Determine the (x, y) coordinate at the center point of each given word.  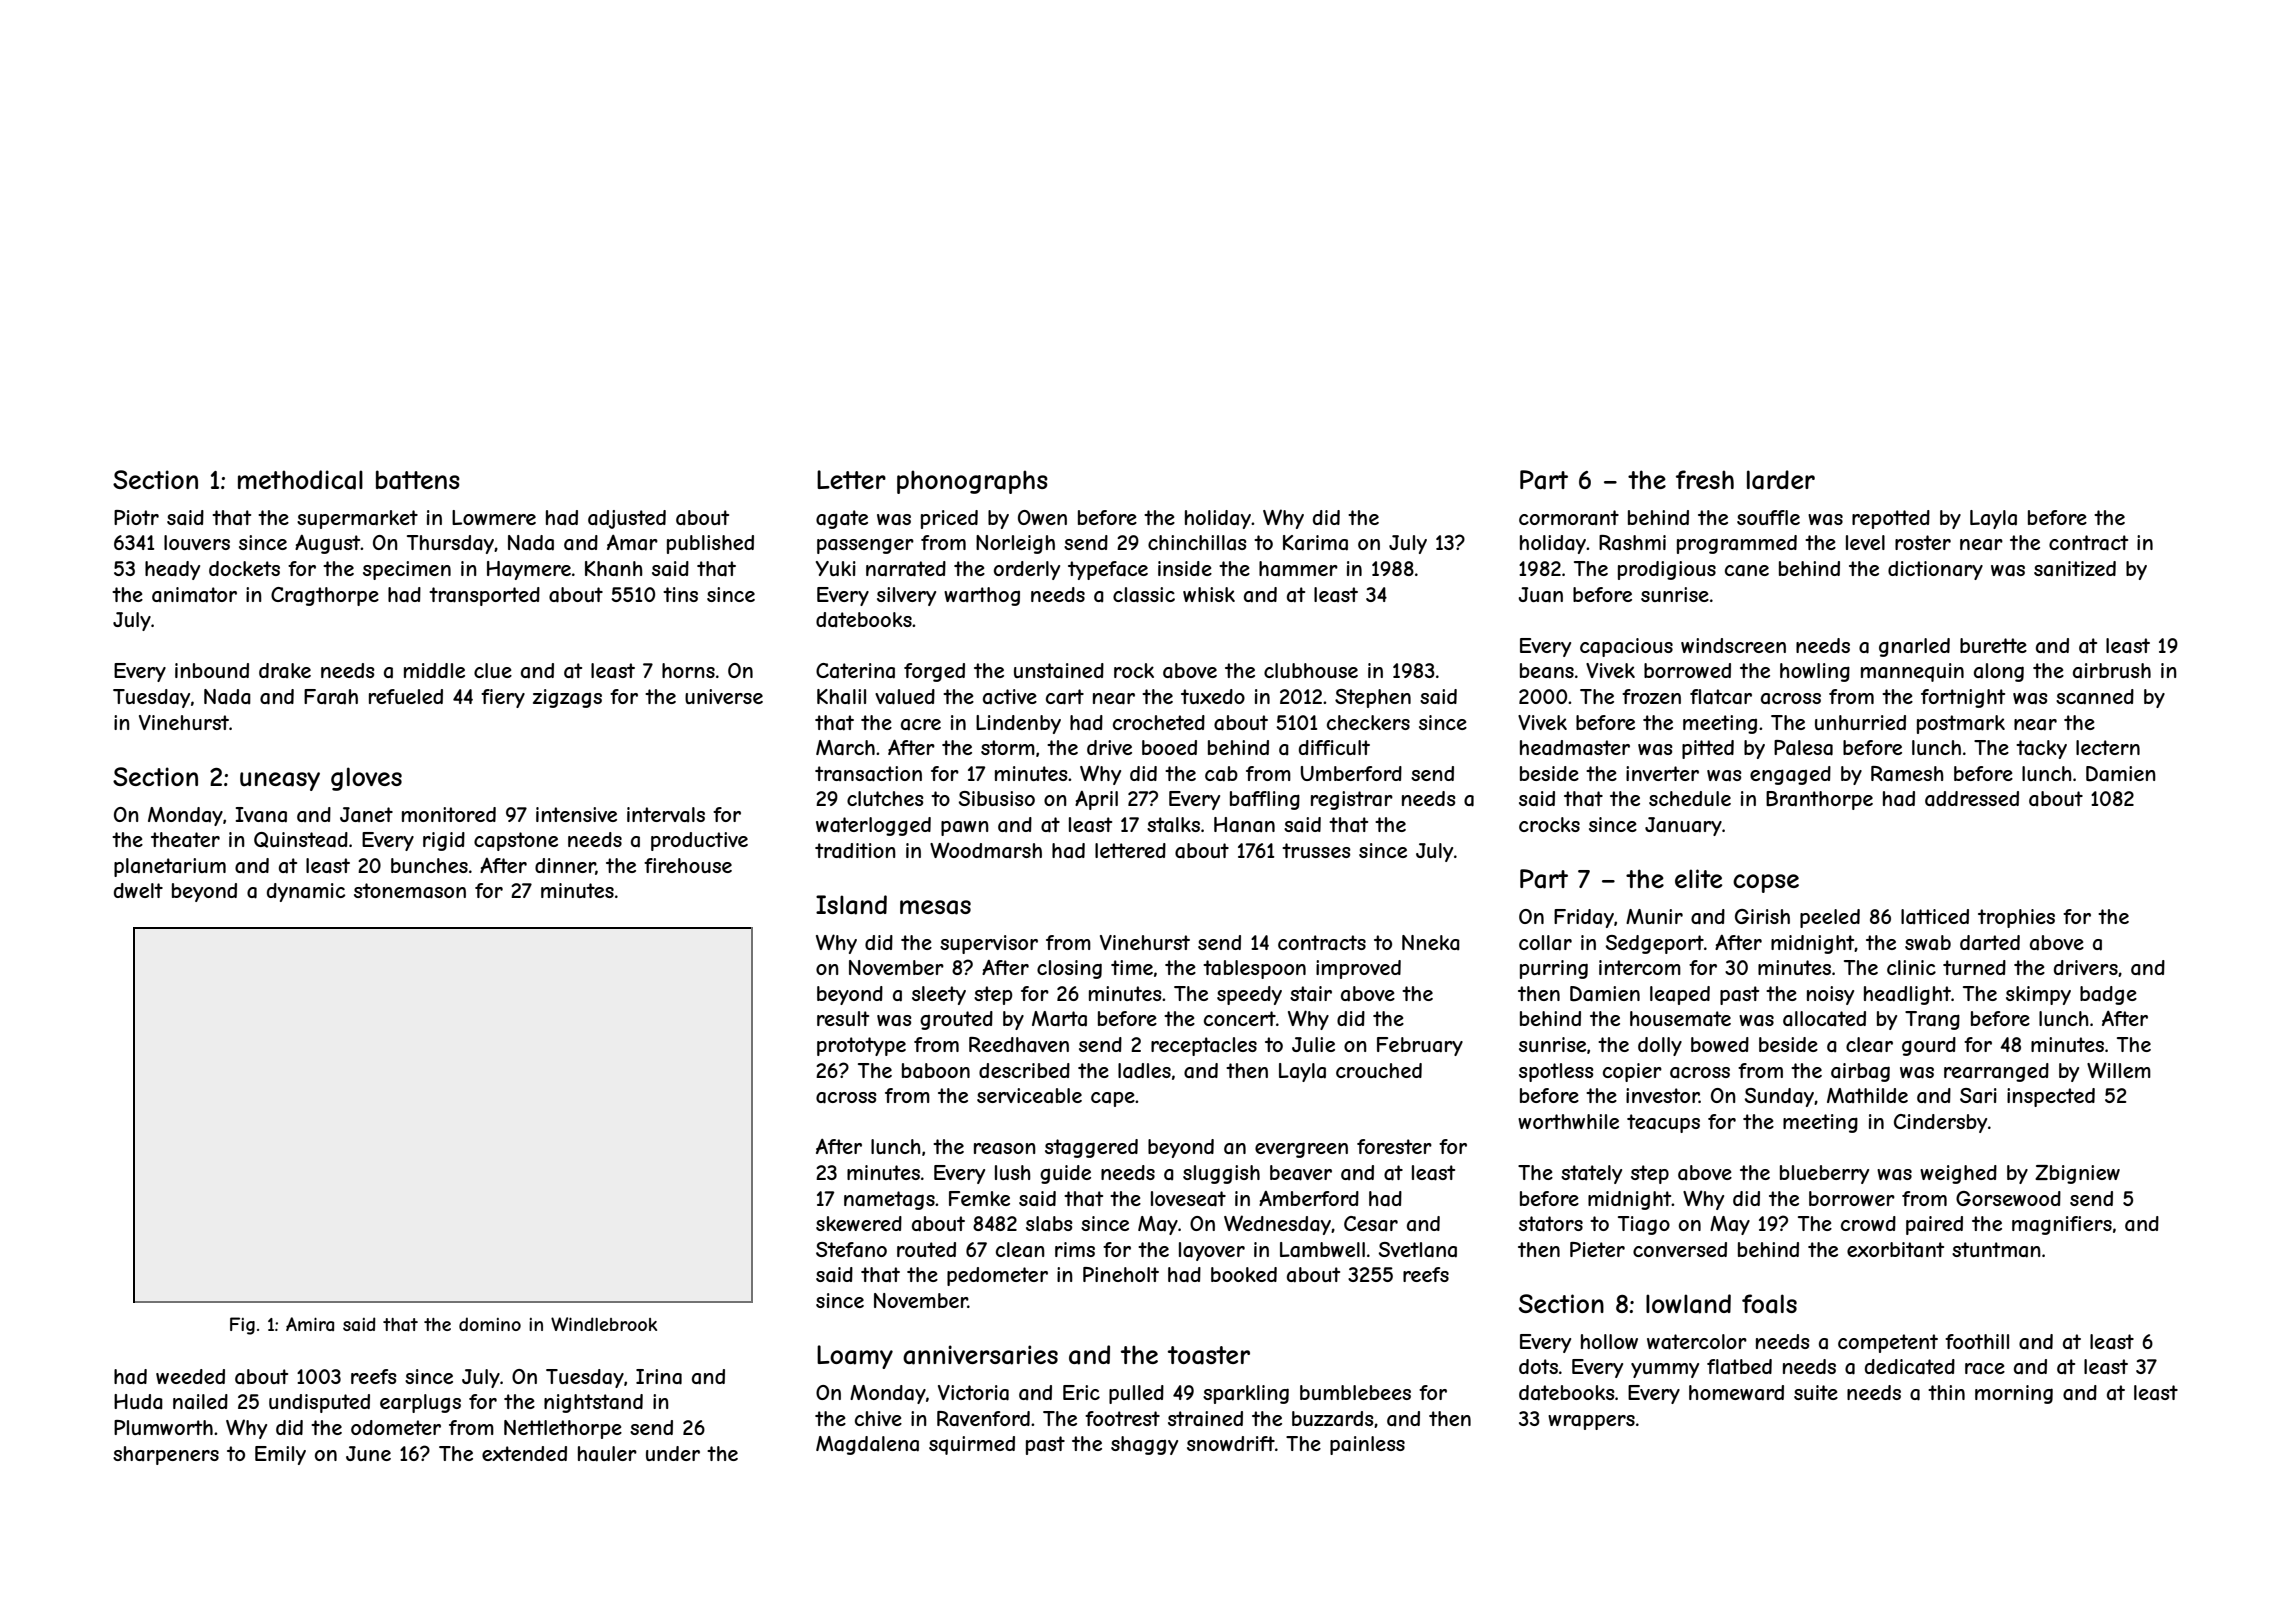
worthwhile (1568, 1121)
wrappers (1591, 1422)
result (843, 1018)
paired (1934, 1225)
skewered (859, 1223)
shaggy (1144, 1445)
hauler (607, 1454)
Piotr (136, 517)
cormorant (1569, 517)
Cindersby (1940, 1123)
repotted (1891, 519)
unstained (1059, 671)
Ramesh (1907, 774)
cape (1113, 1099)
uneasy (280, 781)
